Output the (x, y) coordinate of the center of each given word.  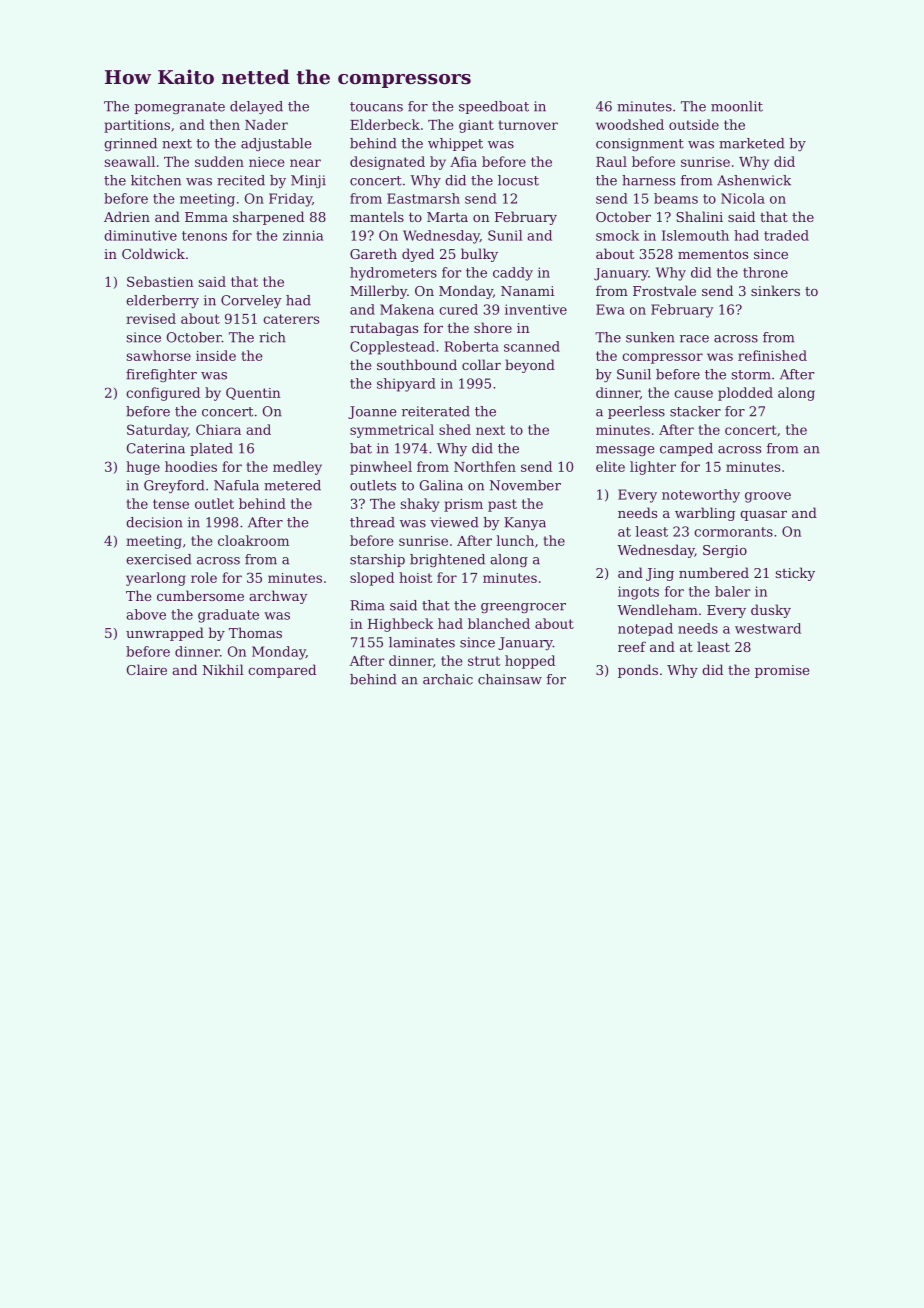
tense (171, 504)
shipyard (406, 385)
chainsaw (510, 679)
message (625, 451)
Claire (147, 669)
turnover (528, 125)
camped (686, 449)
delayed (256, 107)
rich (272, 337)
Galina (441, 485)
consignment (640, 144)
